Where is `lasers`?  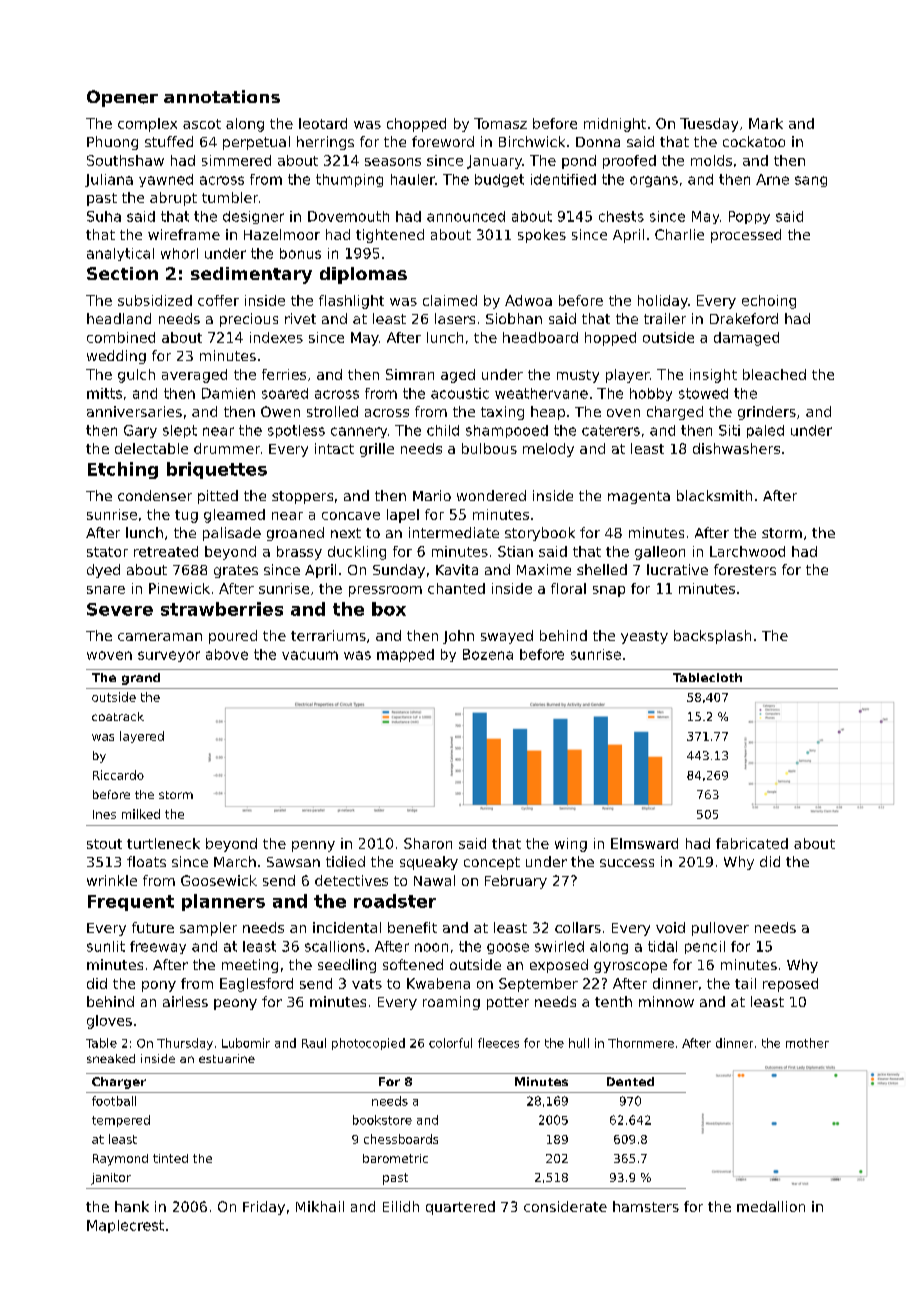
lasers is located at coordinates (455, 318).
